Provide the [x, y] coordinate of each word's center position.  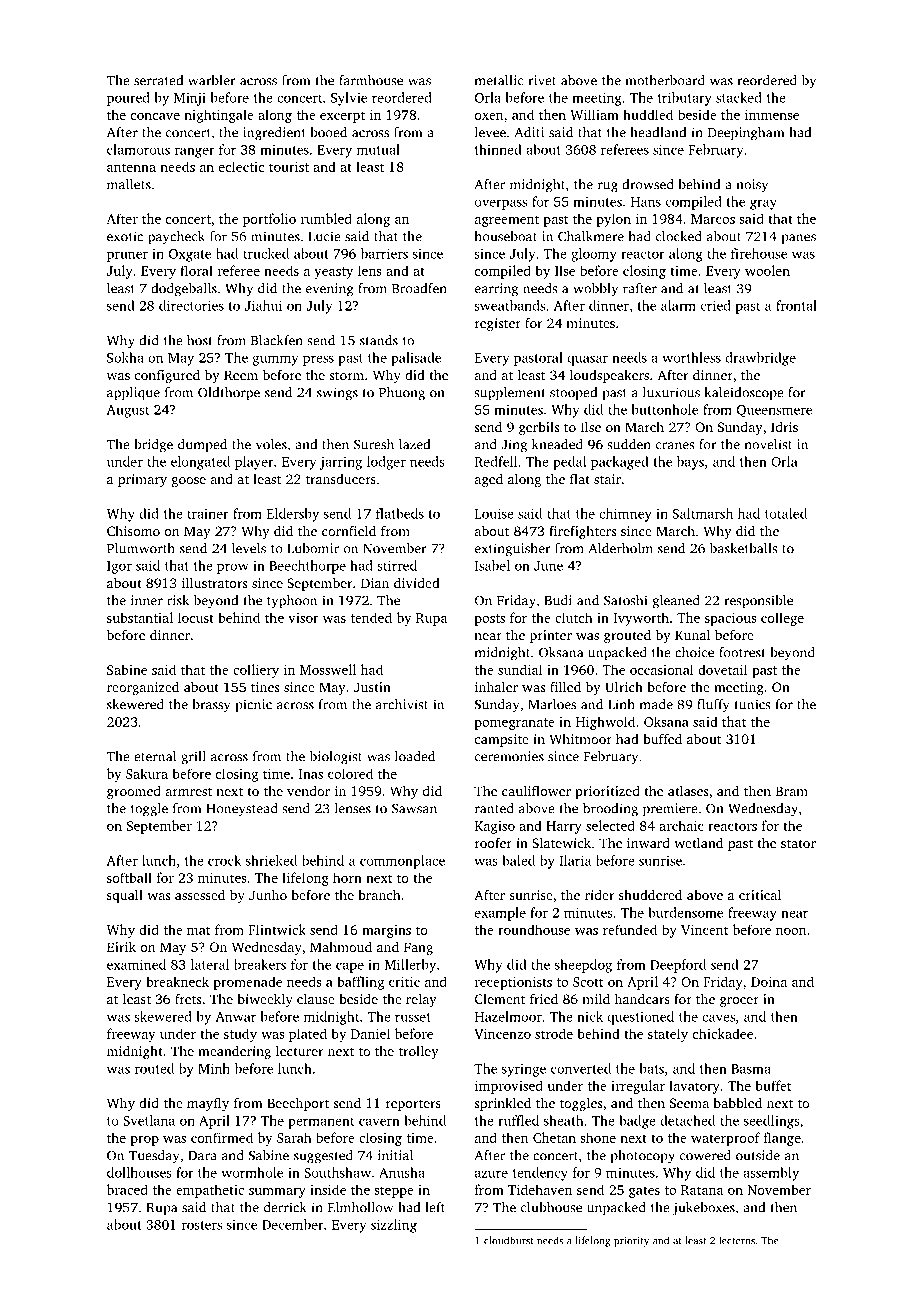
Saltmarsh [703, 513]
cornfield [349, 531]
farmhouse [371, 80]
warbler [212, 80]
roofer [493, 843]
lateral [210, 964]
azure [491, 1174]
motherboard [665, 80]
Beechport [298, 1104]
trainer [208, 514]
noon [791, 931]
